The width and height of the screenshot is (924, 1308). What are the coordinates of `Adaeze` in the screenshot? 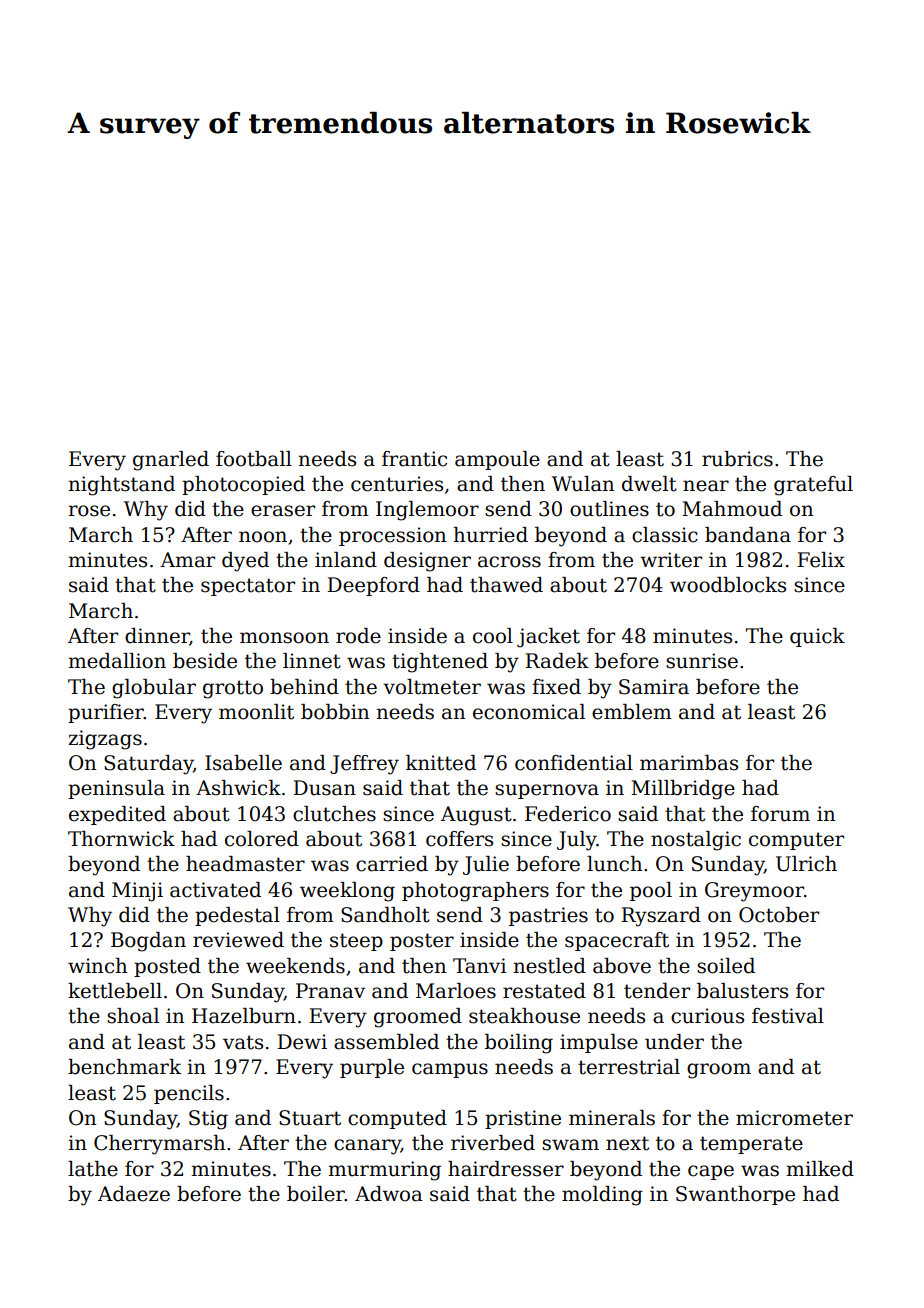 It's located at (134, 1194).
